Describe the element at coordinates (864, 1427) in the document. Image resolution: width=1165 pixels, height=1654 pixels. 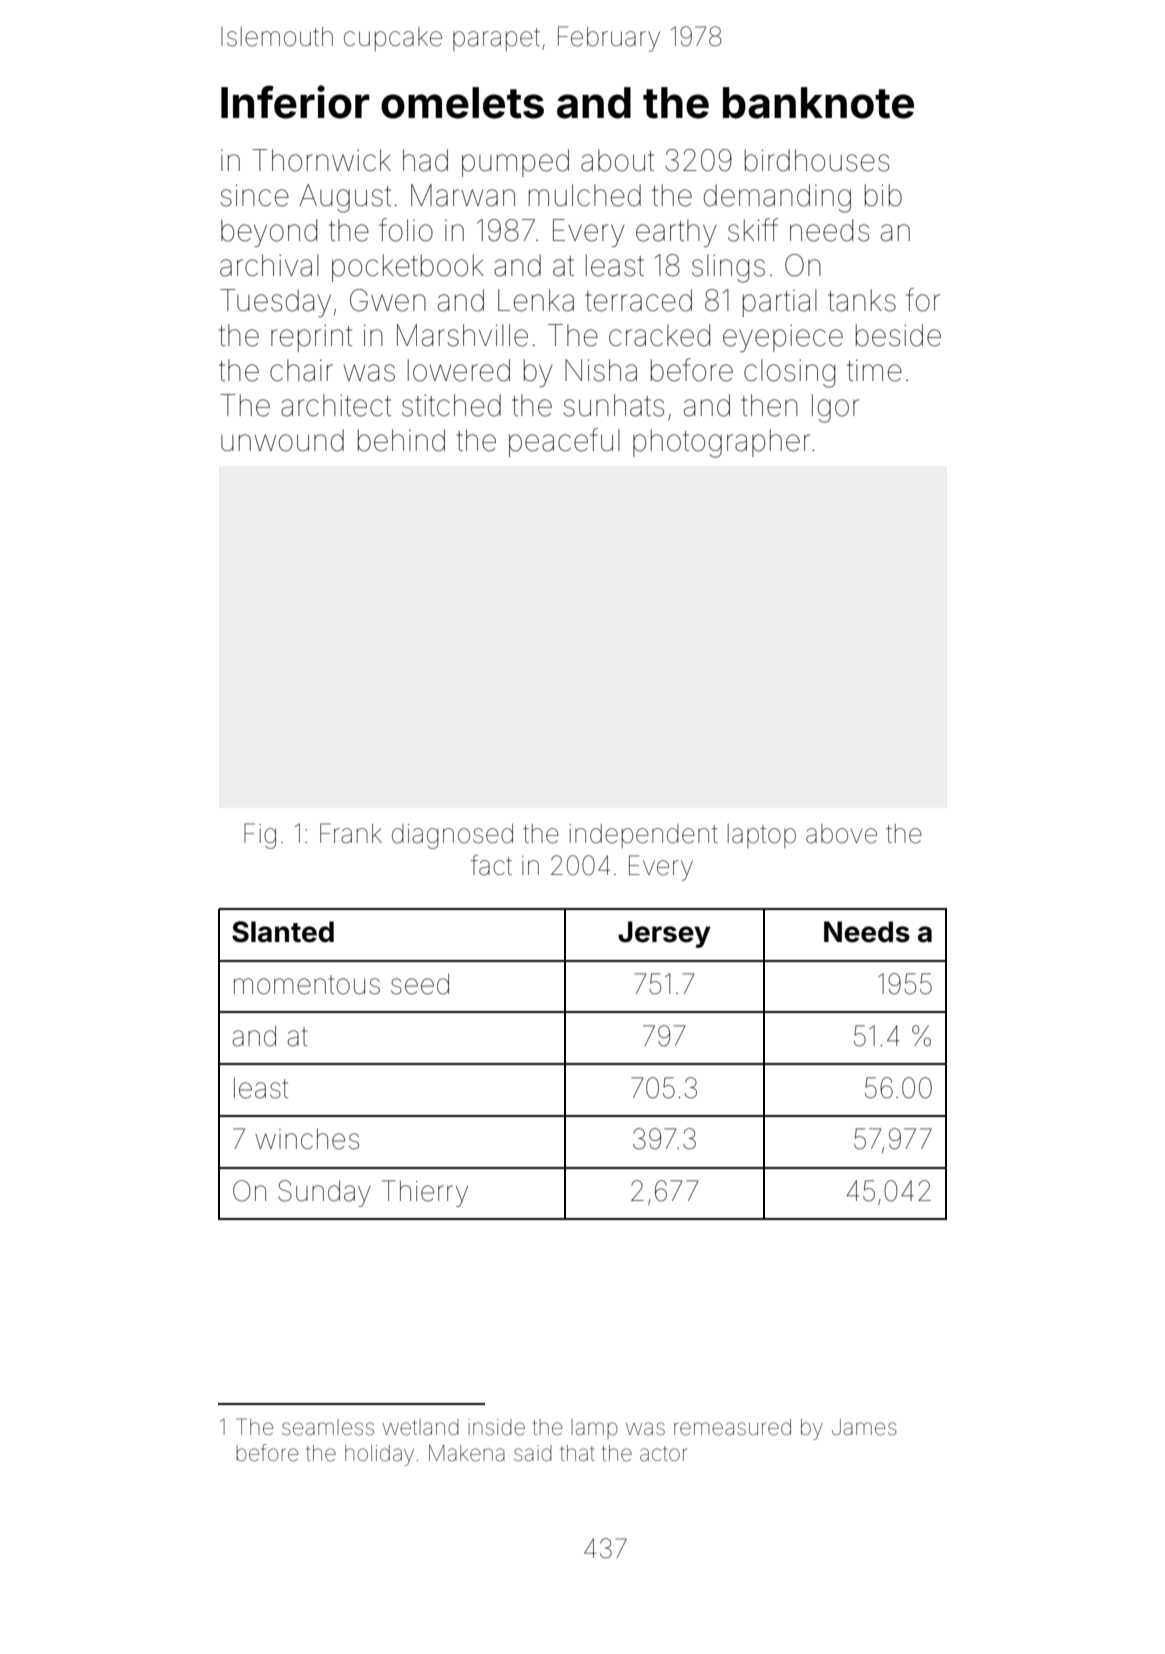
I see `James` at that location.
